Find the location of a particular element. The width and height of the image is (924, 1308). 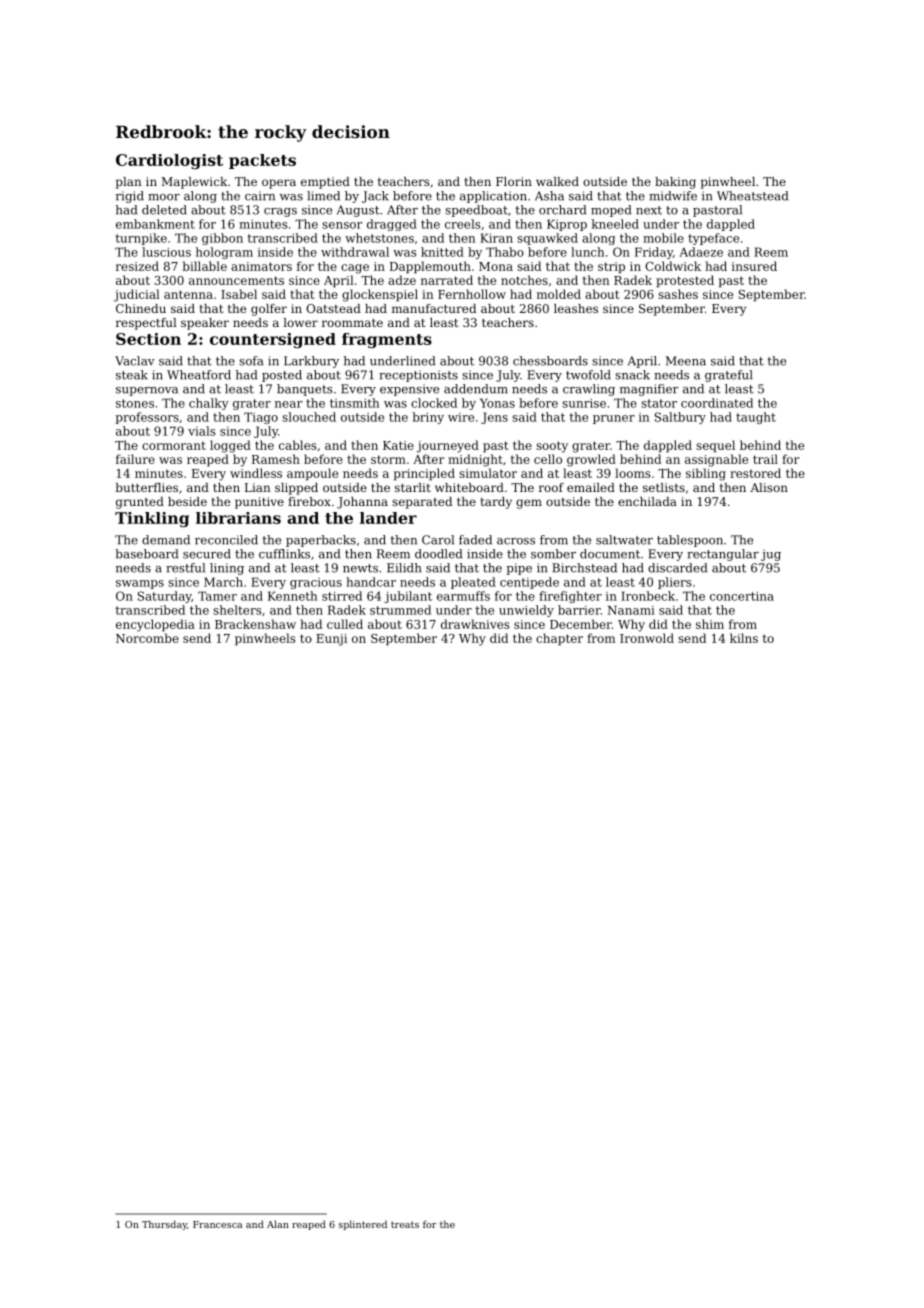

baking is located at coordinates (675, 183).
